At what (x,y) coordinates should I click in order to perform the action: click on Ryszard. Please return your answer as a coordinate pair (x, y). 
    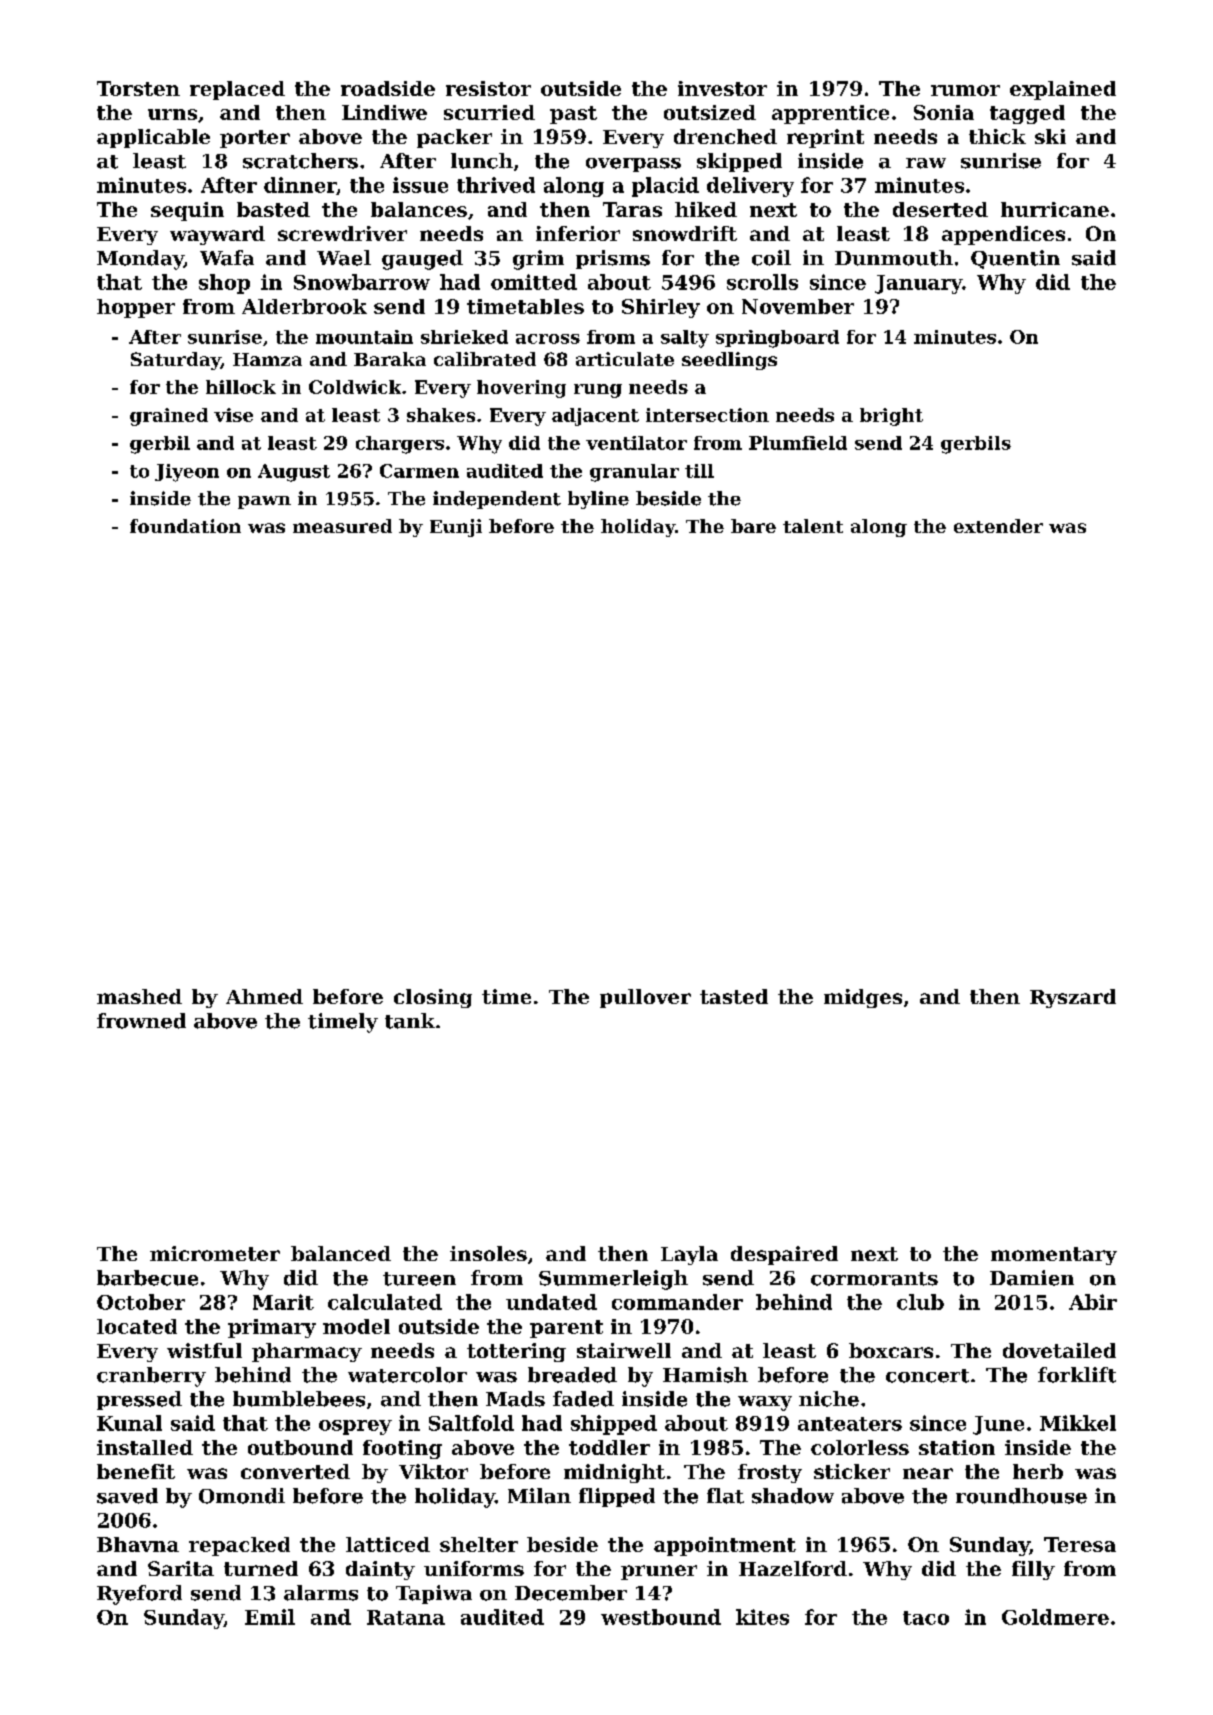
    Looking at the image, I should click on (1073, 998).
